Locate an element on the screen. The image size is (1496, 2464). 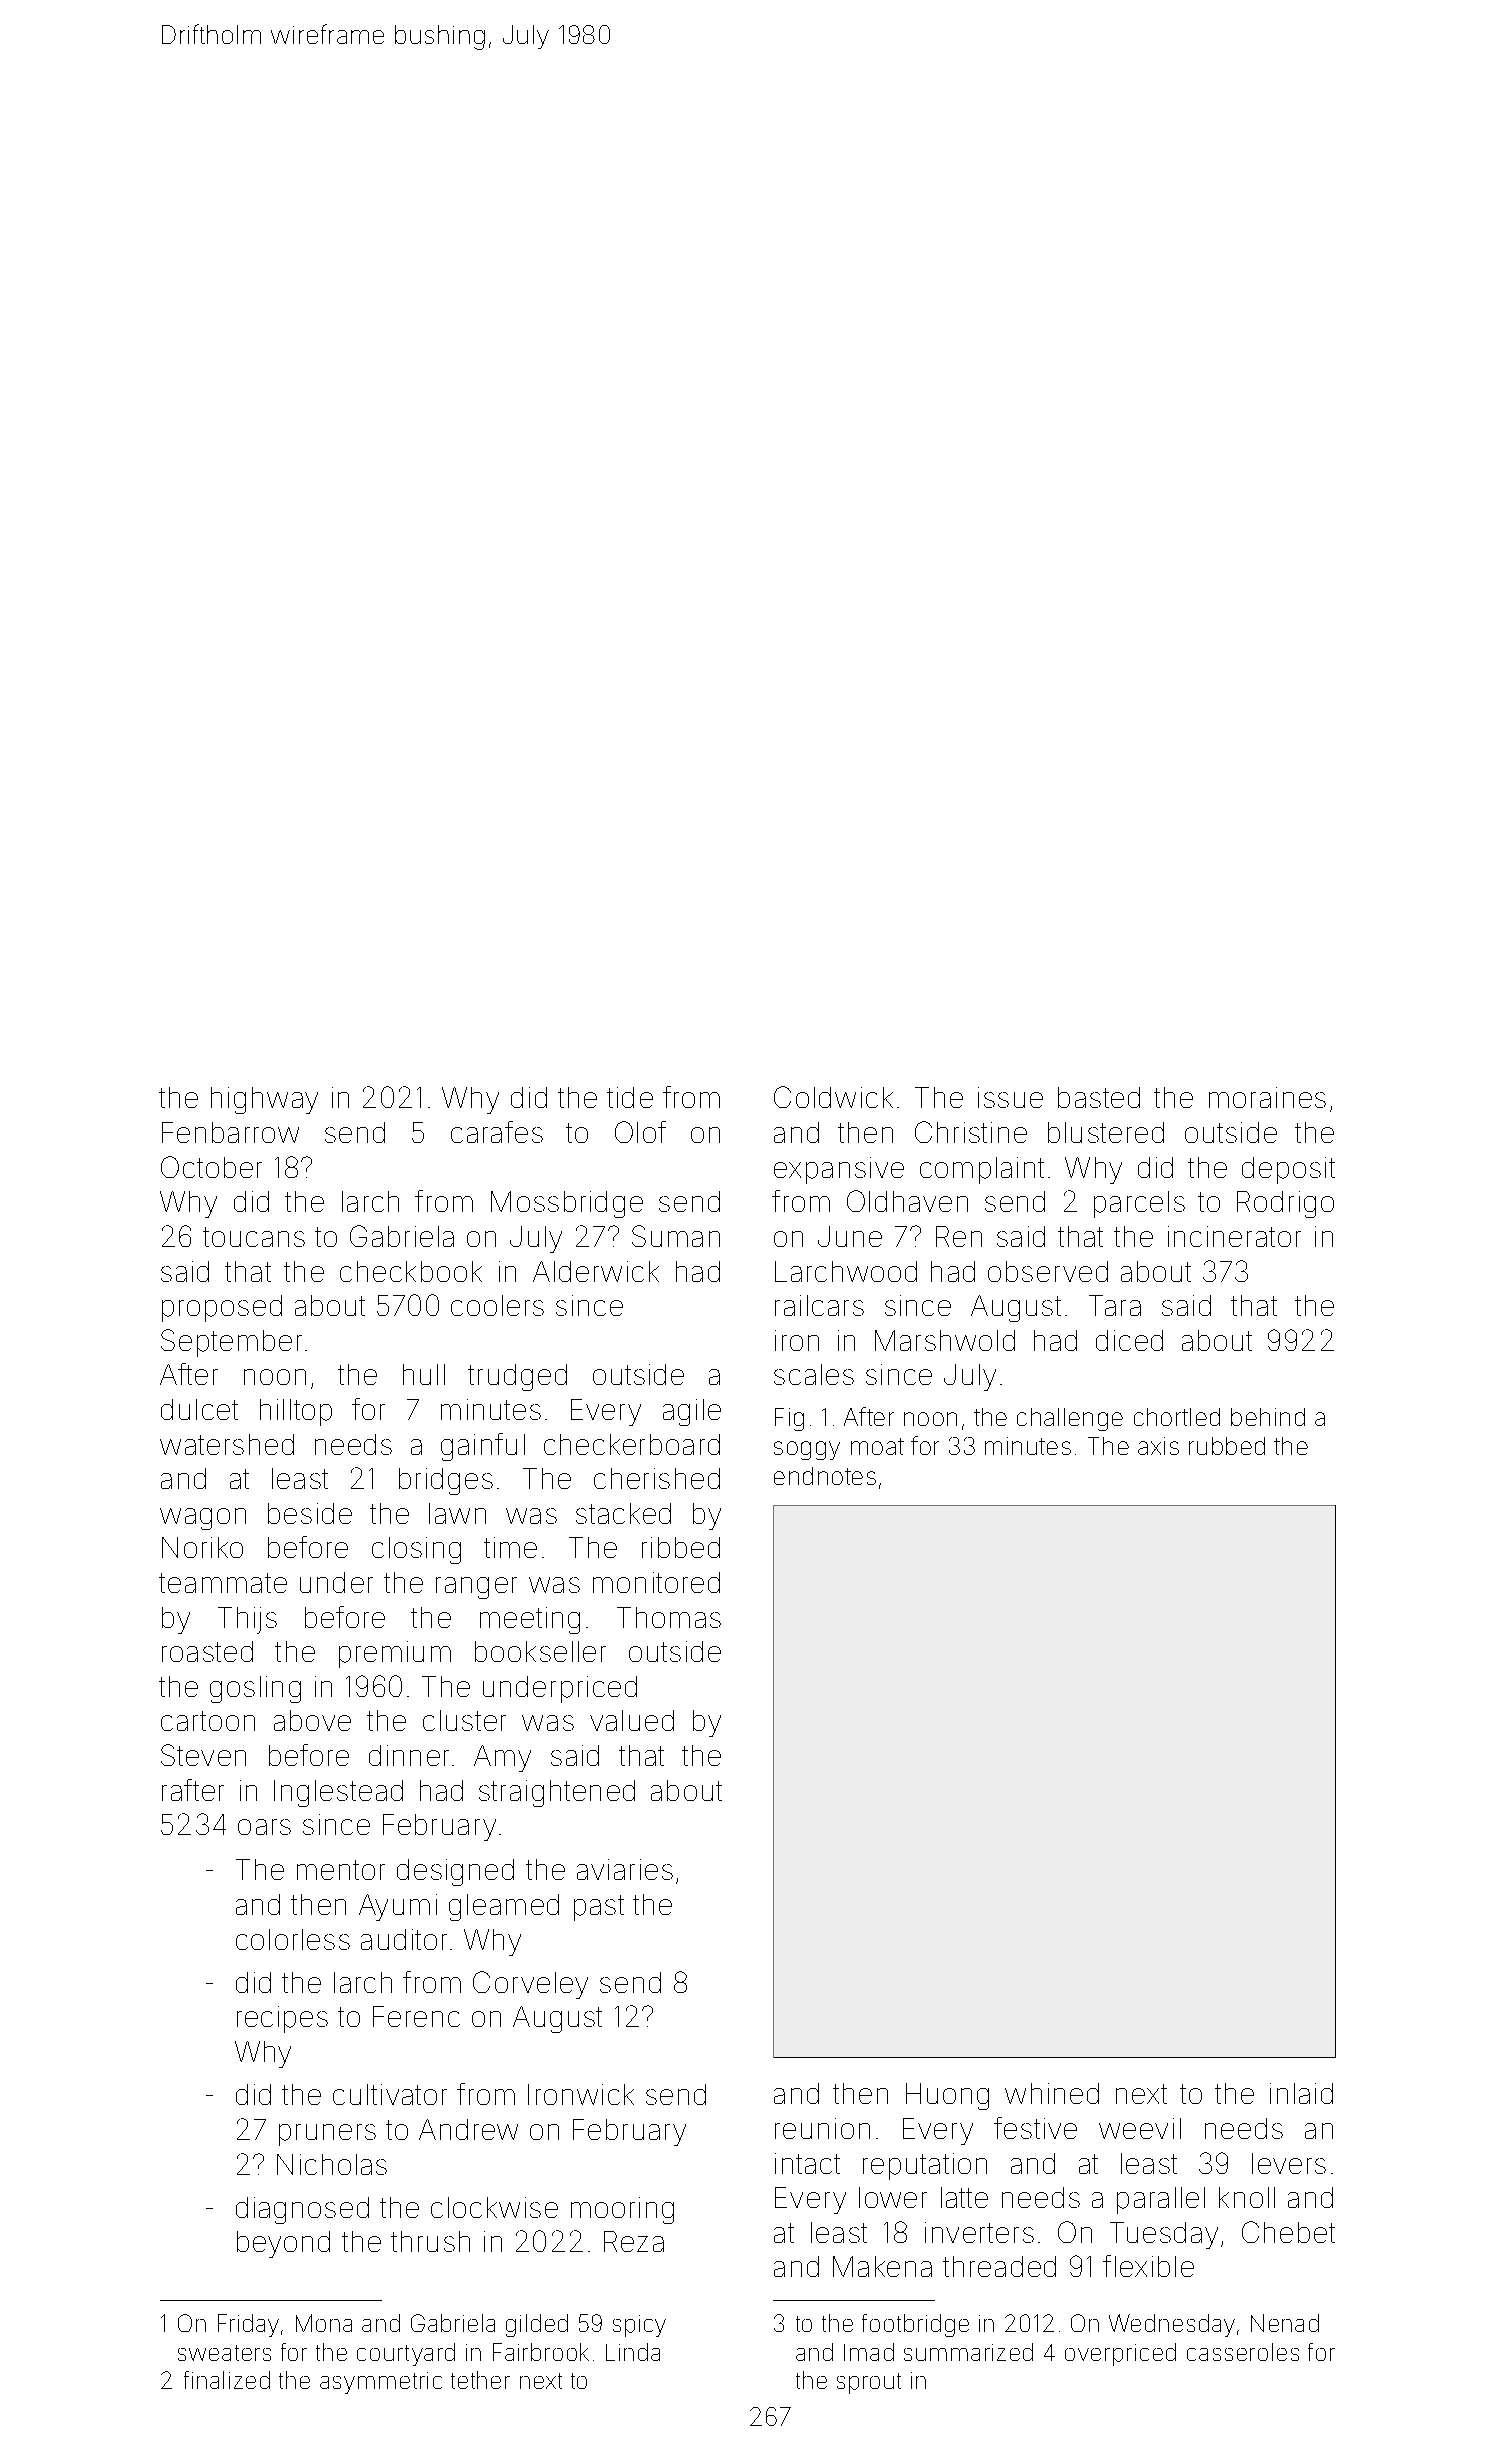
checkerboard is located at coordinates (632, 1444).
